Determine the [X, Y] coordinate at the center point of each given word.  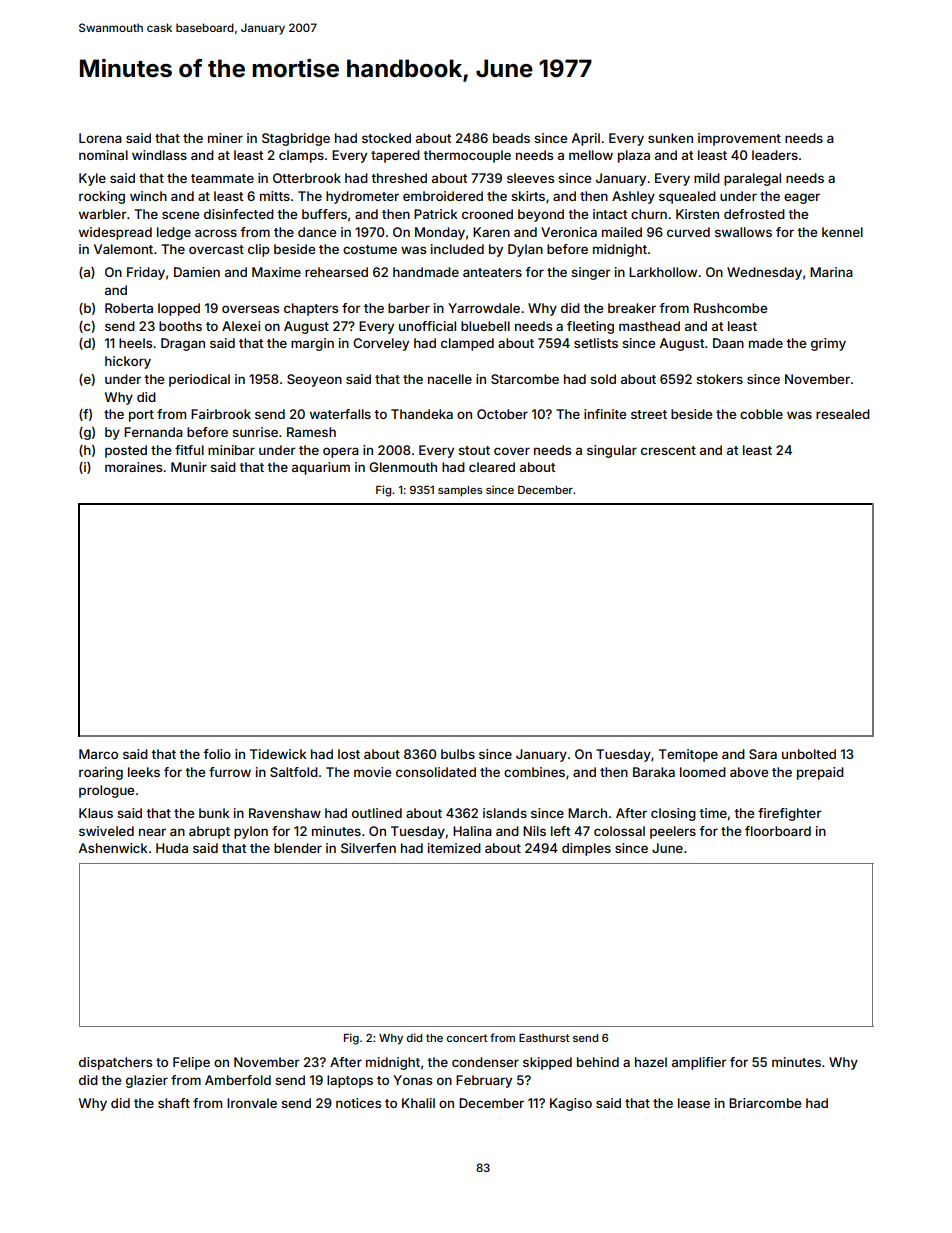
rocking [102, 197]
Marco [98, 754]
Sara [763, 754]
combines [534, 772]
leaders [775, 155]
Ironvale [252, 1103]
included [457, 249]
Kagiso [571, 1104]
